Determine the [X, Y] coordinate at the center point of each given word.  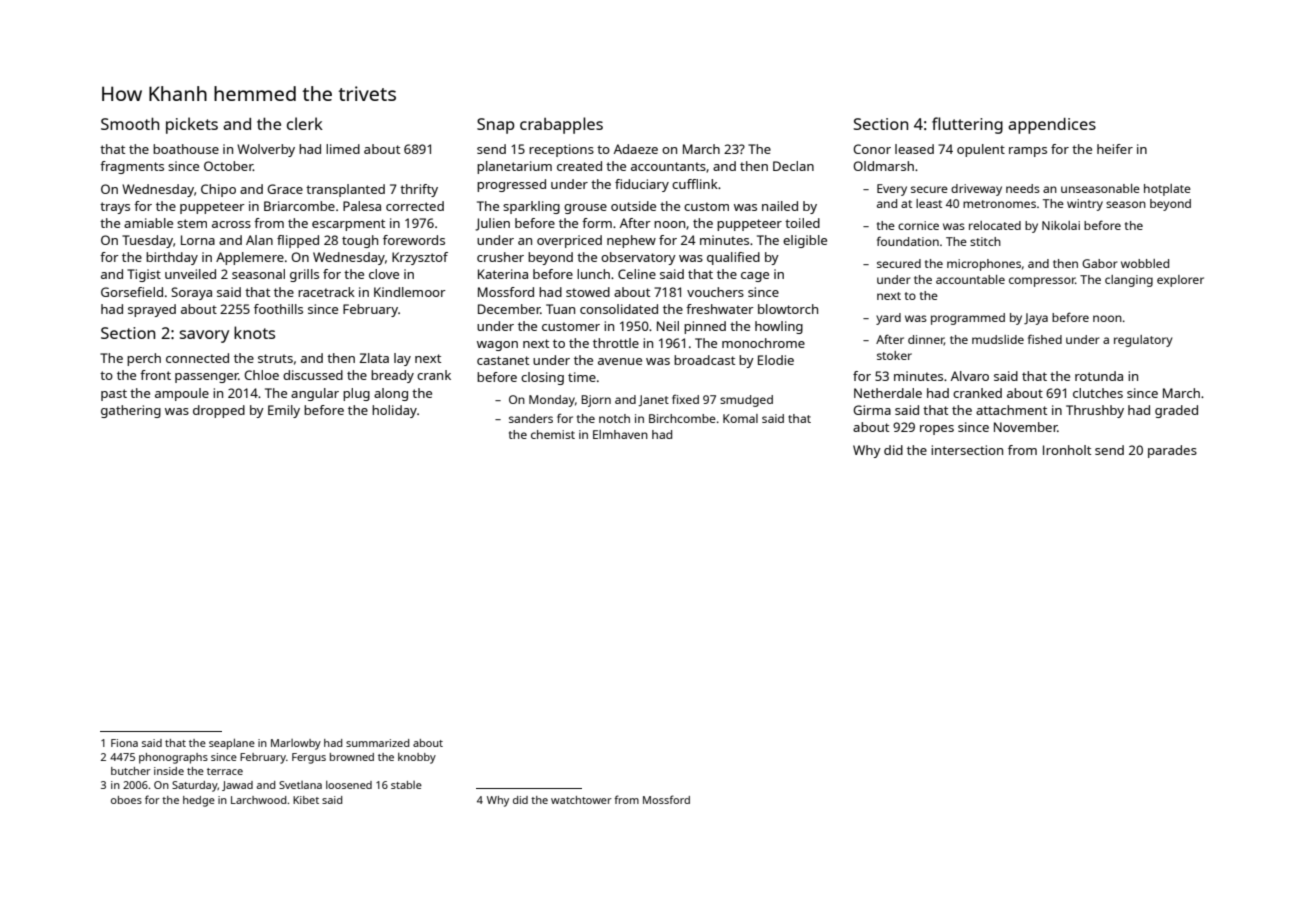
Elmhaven [620, 434]
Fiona [124, 743]
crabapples [561, 125]
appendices [1052, 126]
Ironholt [1067, 450]
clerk [305, 123]
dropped [219, 411]
